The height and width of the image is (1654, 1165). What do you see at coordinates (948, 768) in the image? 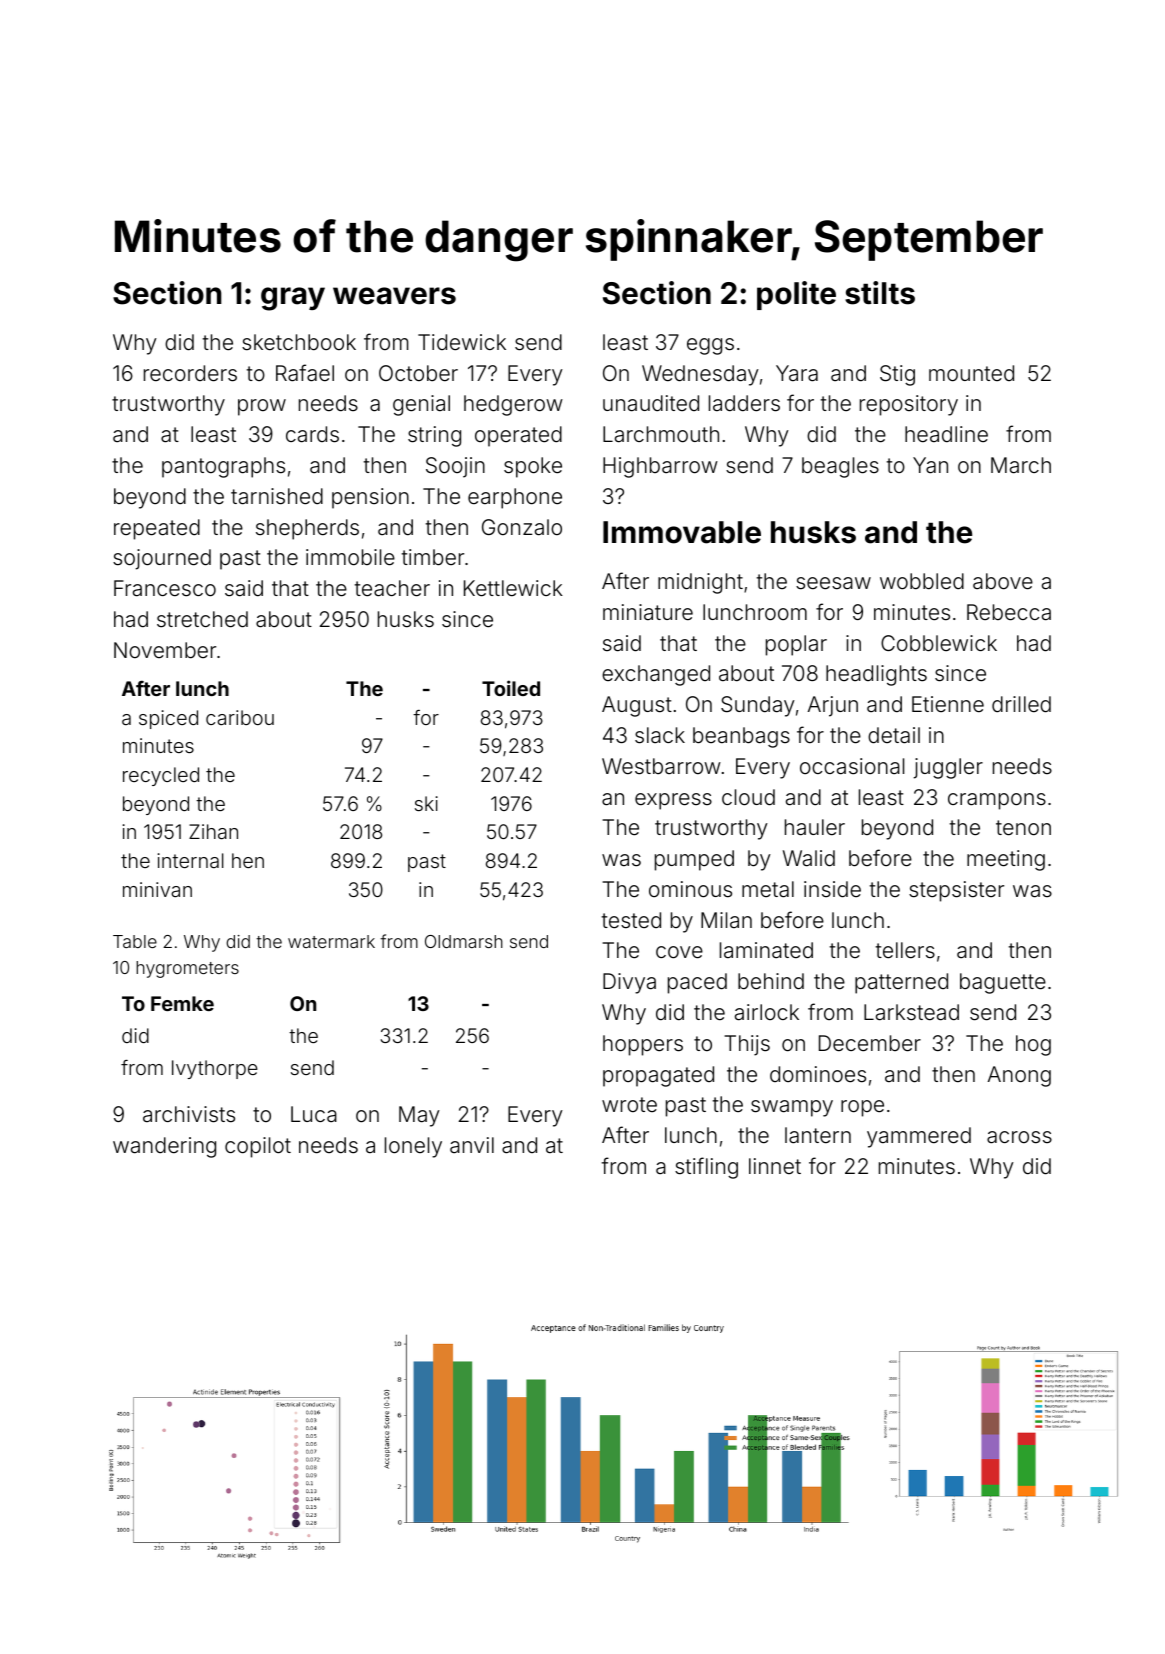
I see `juggler` at bounding box center [948, 768].
